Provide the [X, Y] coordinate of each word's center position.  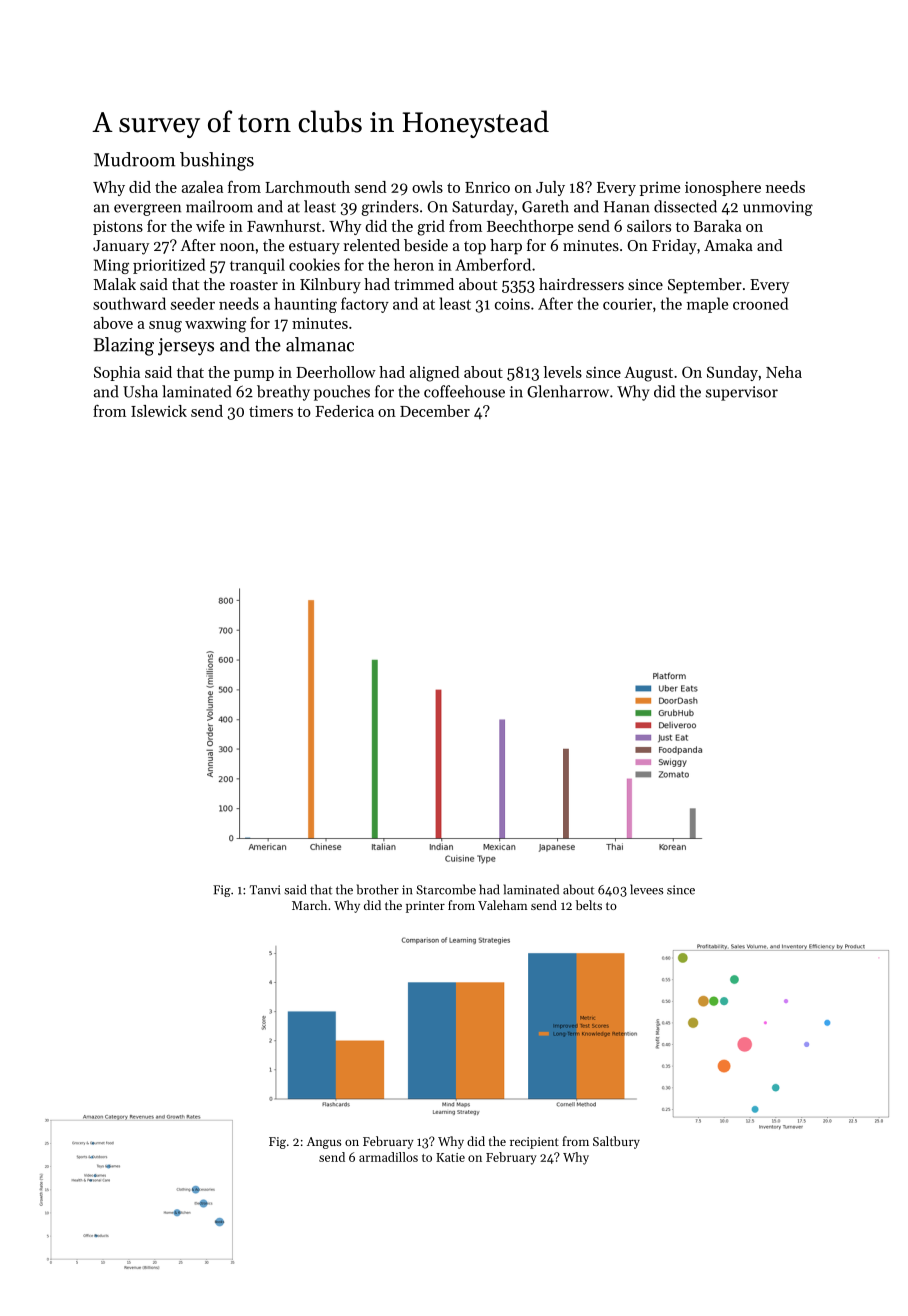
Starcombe [446, 889]
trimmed [424, 284]
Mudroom [134, 159]
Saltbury [616, 1142]
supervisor [742, 393]
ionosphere [723, 188]
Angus [324, 1143]
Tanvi [265, 890]
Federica [344, 411]
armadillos [388, 1157]
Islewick [159, 411]
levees [646, 889]
